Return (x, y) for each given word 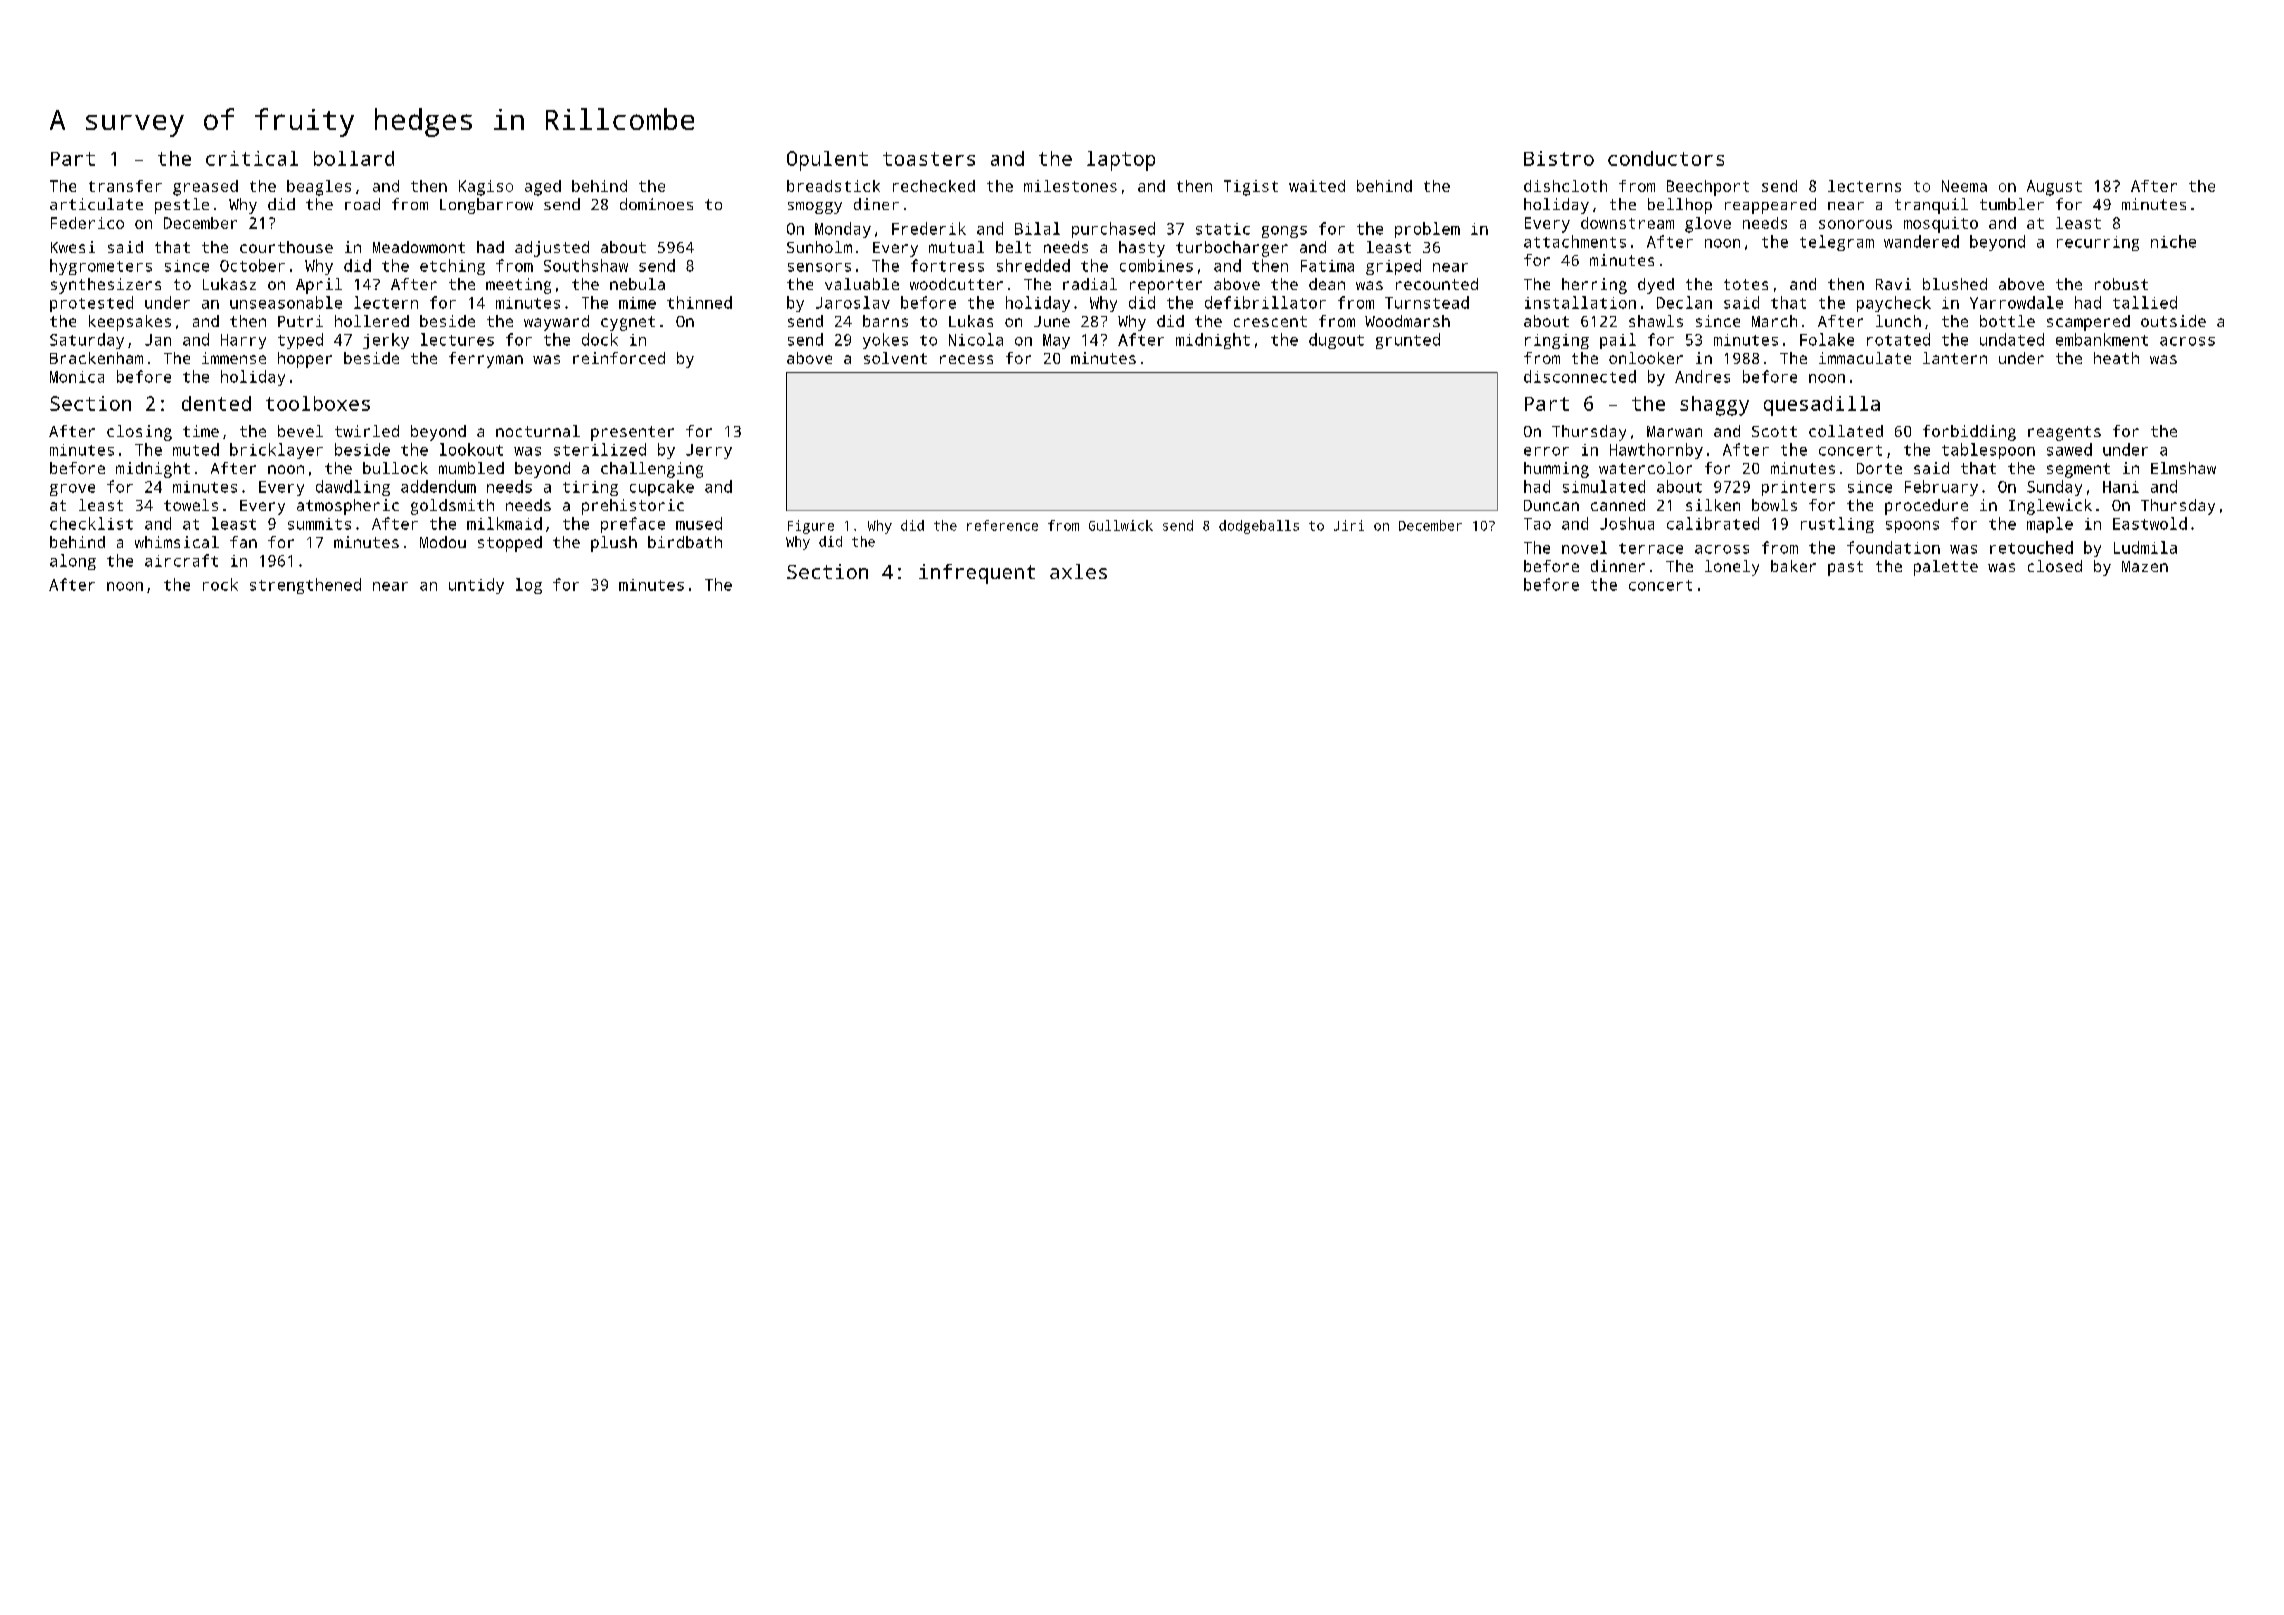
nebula (637, 284)
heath (2116, 358)
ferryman (486, 360)
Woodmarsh (1407, 321)
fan (243, 542)
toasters (929, 159)
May (1056, 341)
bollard (354, 158)
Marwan (1674, 431)
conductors (1666, 158)
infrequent (977, 574)
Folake (1827, 339)
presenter (632, 433)
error (1546, 451)
